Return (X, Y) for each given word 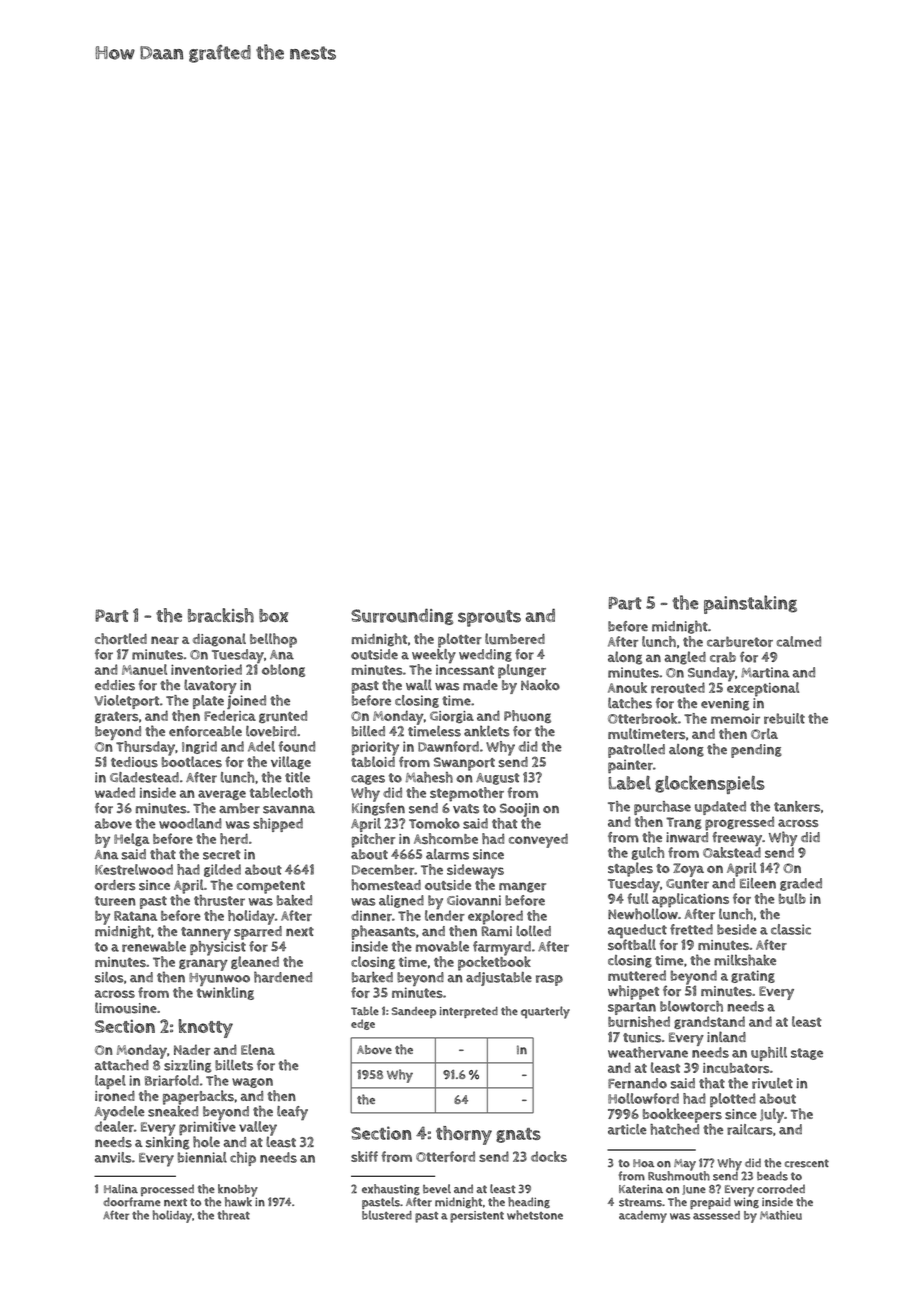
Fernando (637, 1083)
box (273, 615)
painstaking (750, 604)
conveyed (538, 840)
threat (233, 1215)
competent (271, 887)
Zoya (688, 870)
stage (807, 1054)
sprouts (489, 618)
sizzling (188, 1066)
